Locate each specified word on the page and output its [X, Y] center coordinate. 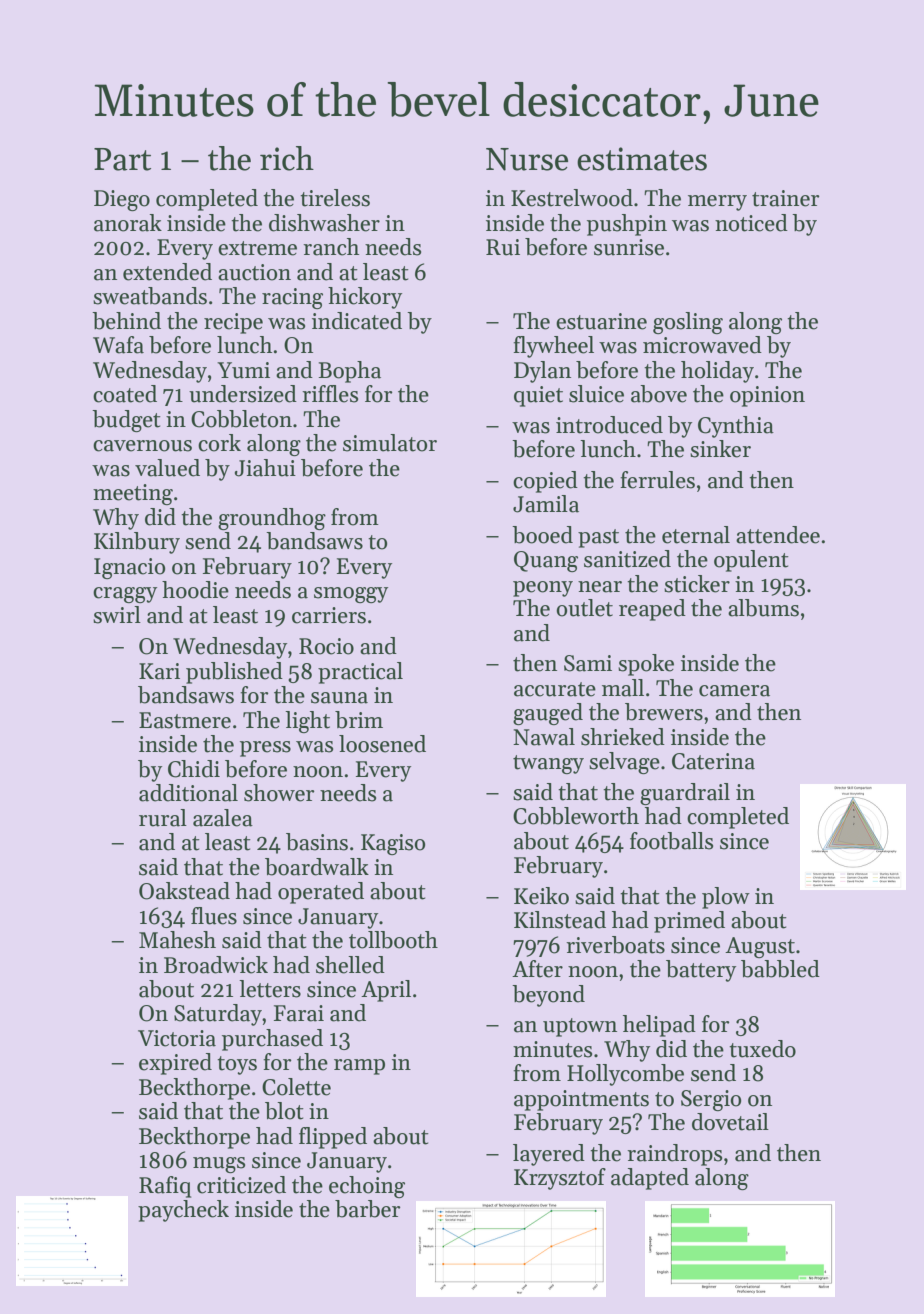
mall [623, 688]
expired [175, 1064]
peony [543, 589]
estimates [642, 159]
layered [549, 1155]
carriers [329, 615]
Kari [159, 671]
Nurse [527, 159]
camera [734, 691]
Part [122, 159]
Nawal [544, 737]
